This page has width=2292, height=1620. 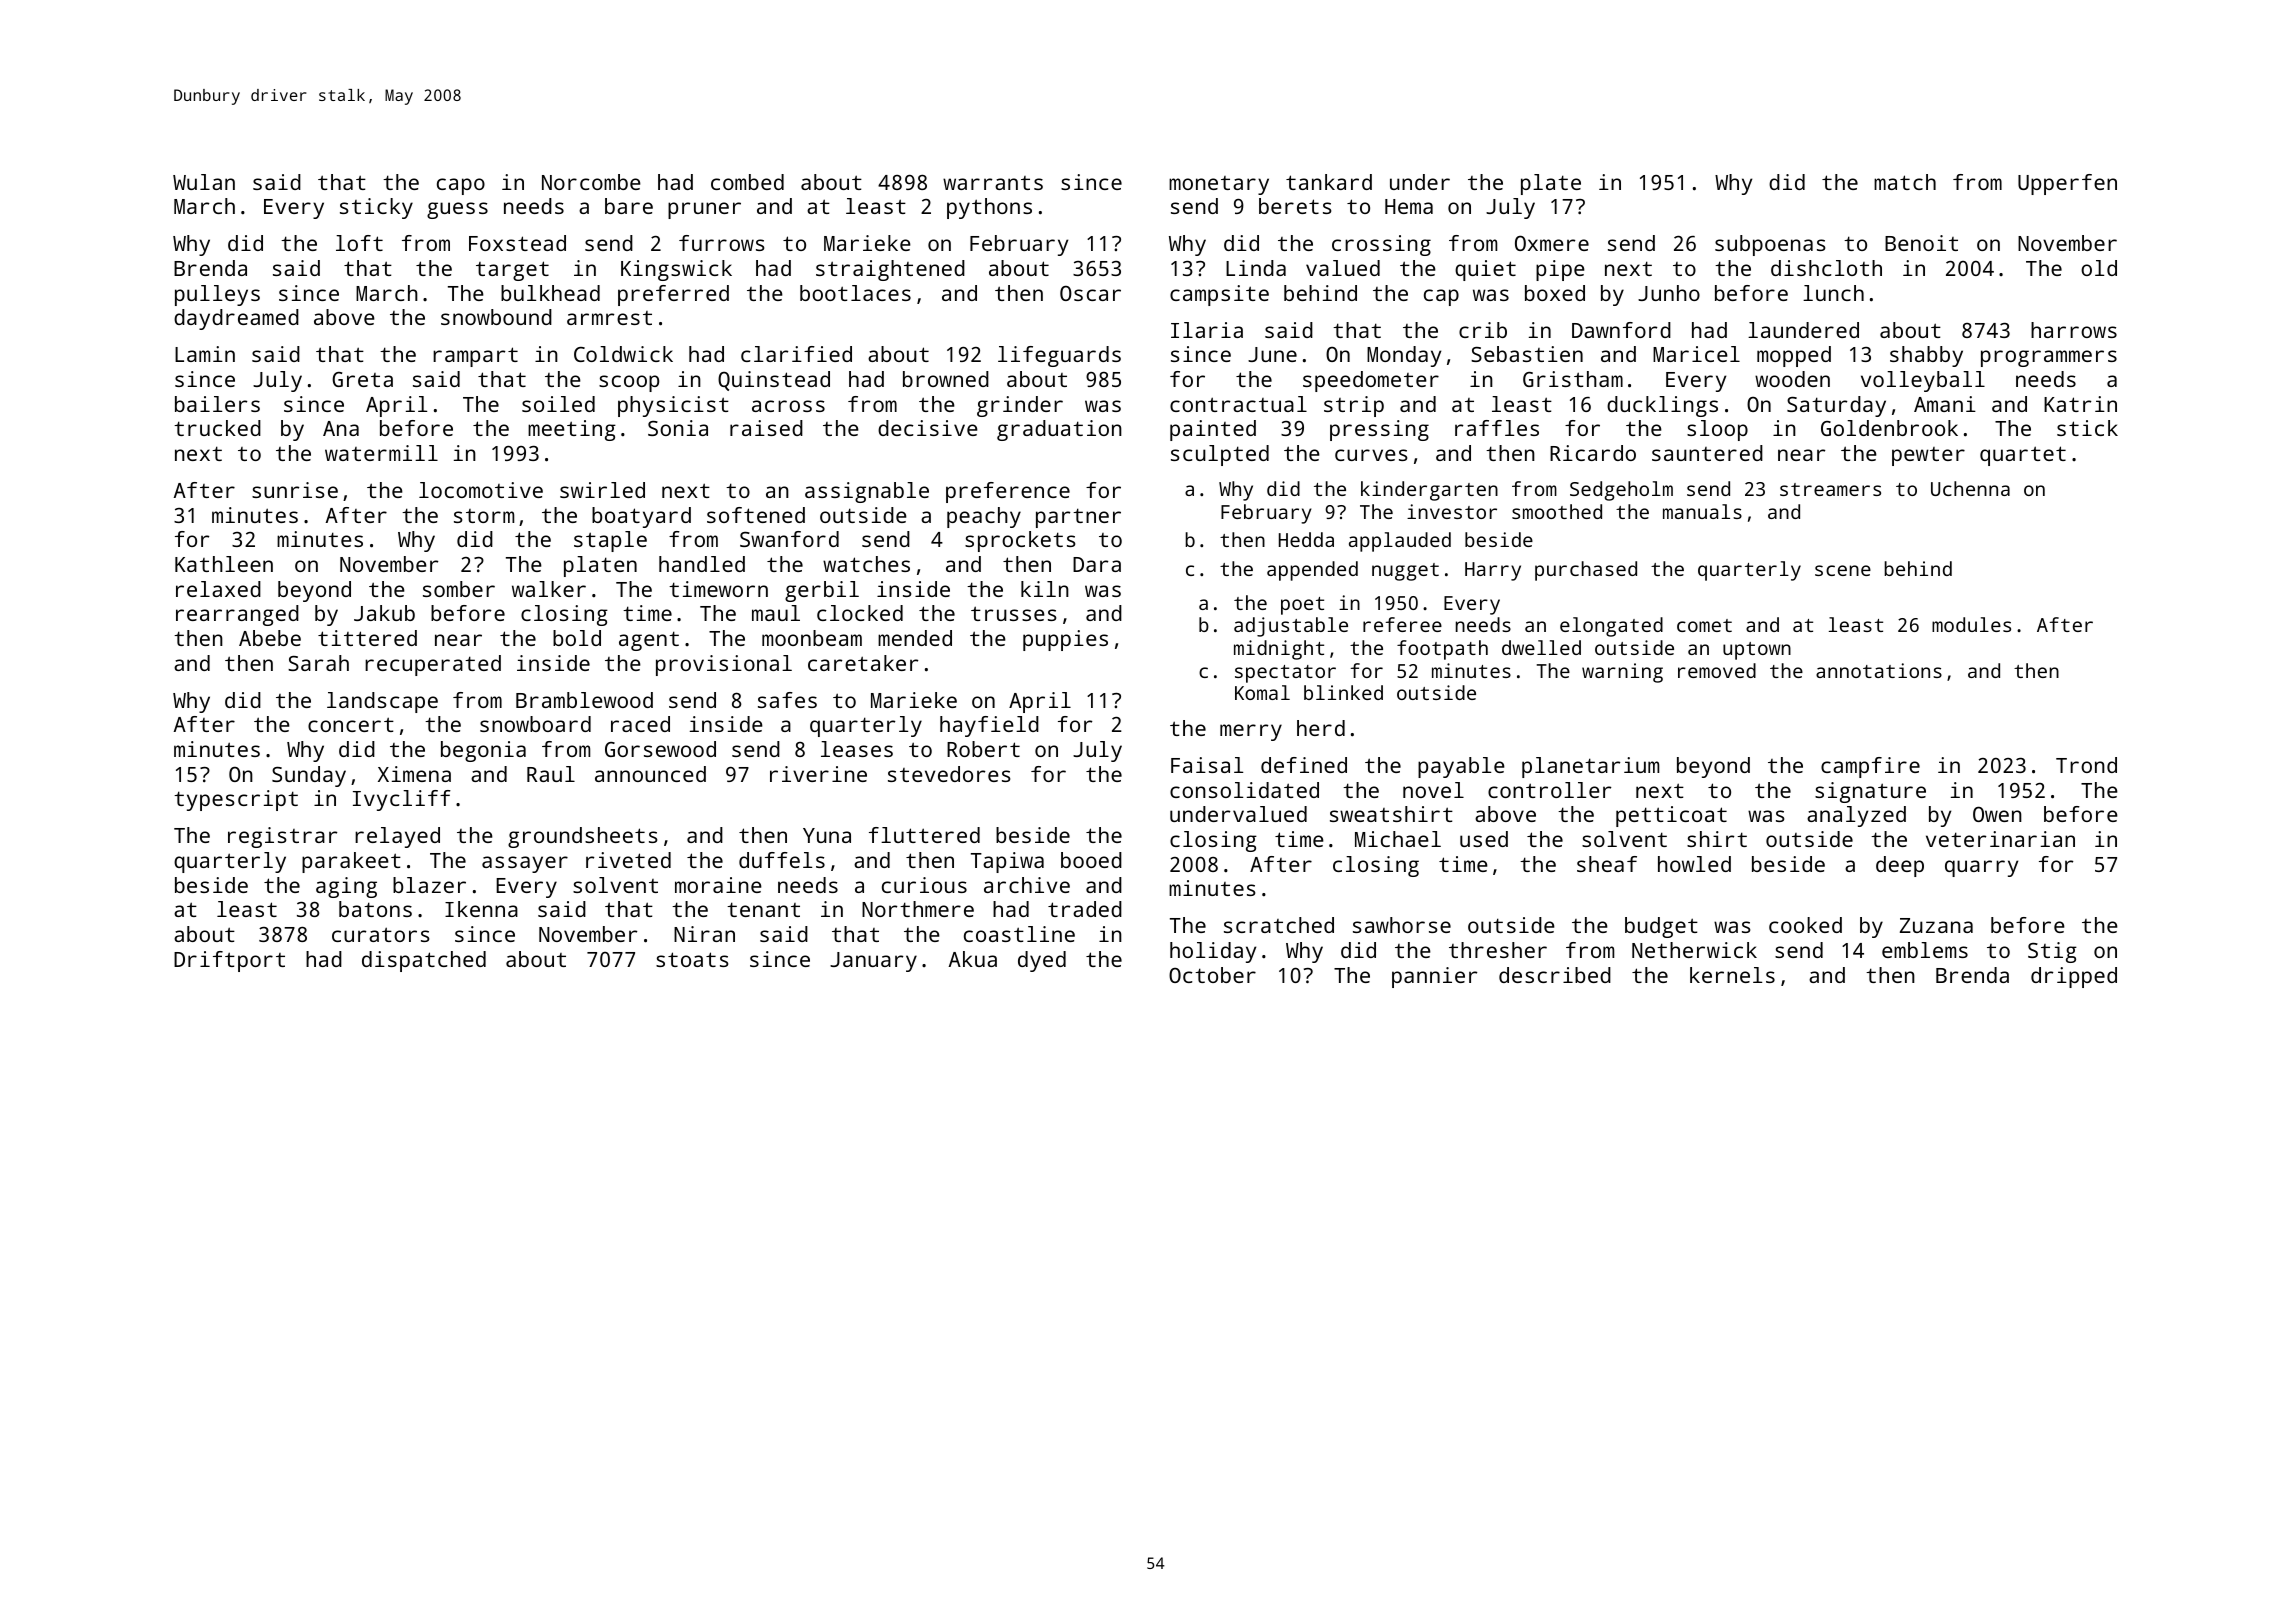 What do you see at coordinates (558, 404) in the page?
I see `soiled` at bounding box center [558, 404].
